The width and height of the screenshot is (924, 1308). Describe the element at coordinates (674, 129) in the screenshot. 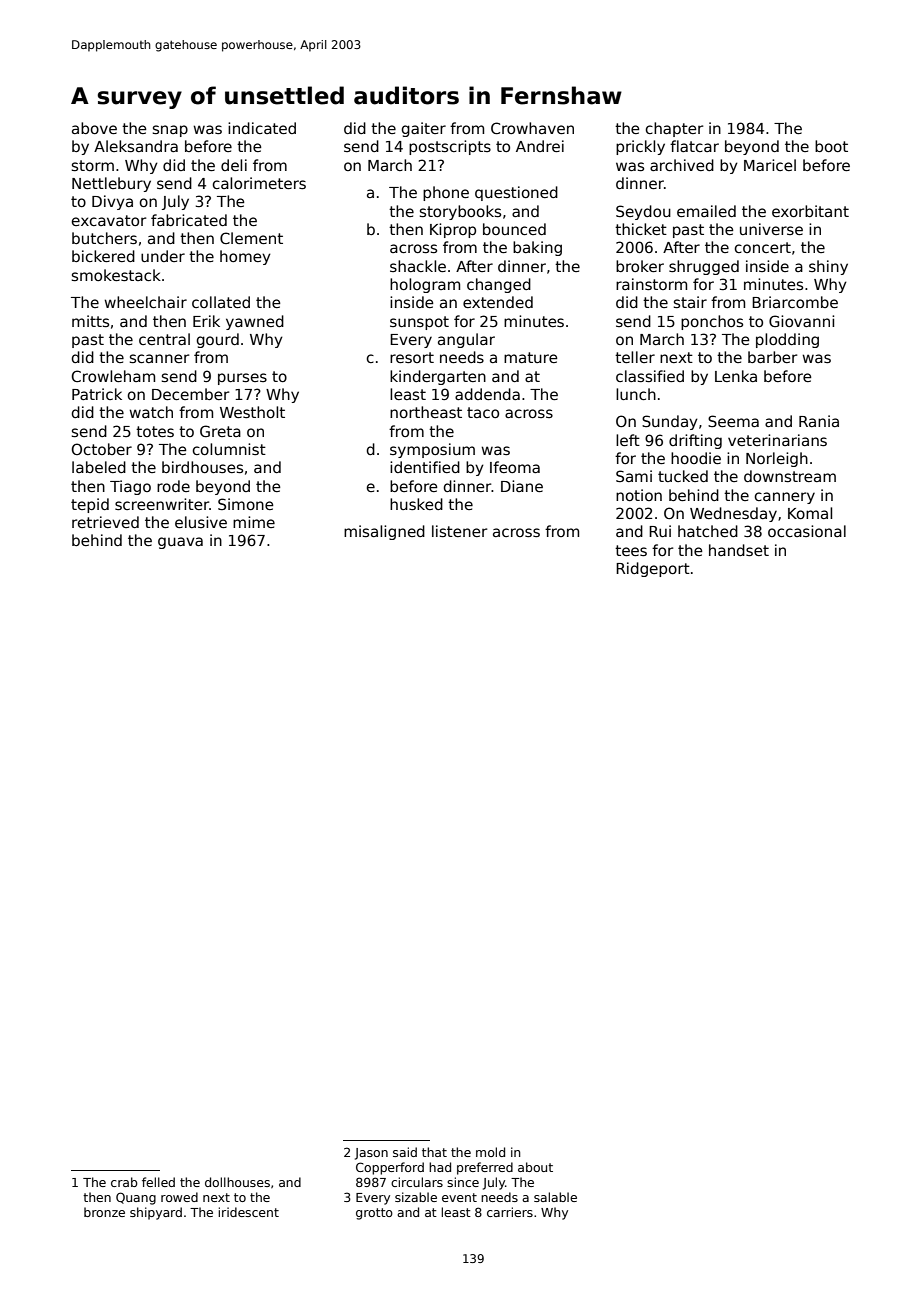

I see `chapter` at that location.
